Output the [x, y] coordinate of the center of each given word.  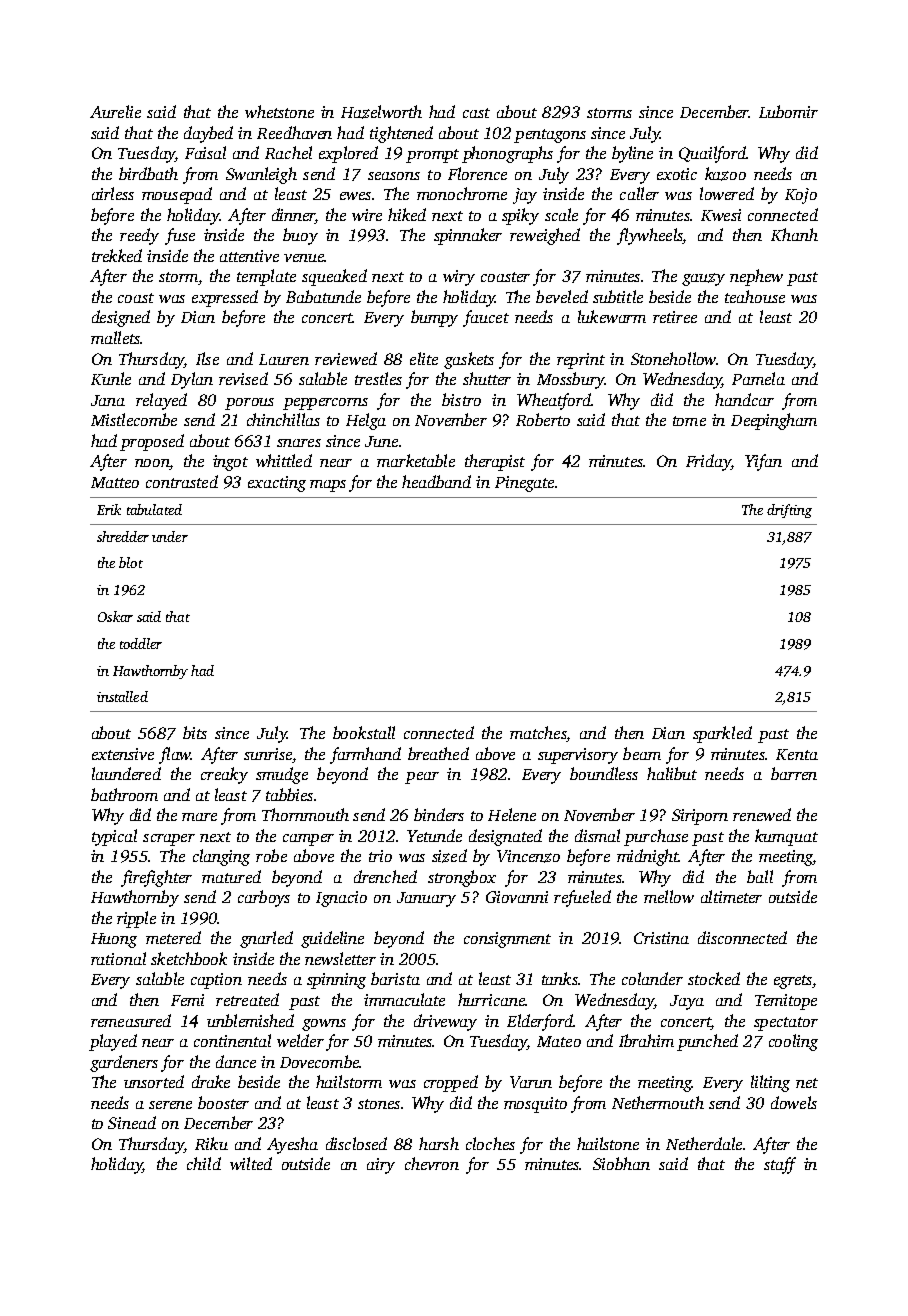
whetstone [279, 111]
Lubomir [788, 111]
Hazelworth [381, 112]
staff [780, 1165]
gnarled [266, 939]
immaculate [404, 999]
